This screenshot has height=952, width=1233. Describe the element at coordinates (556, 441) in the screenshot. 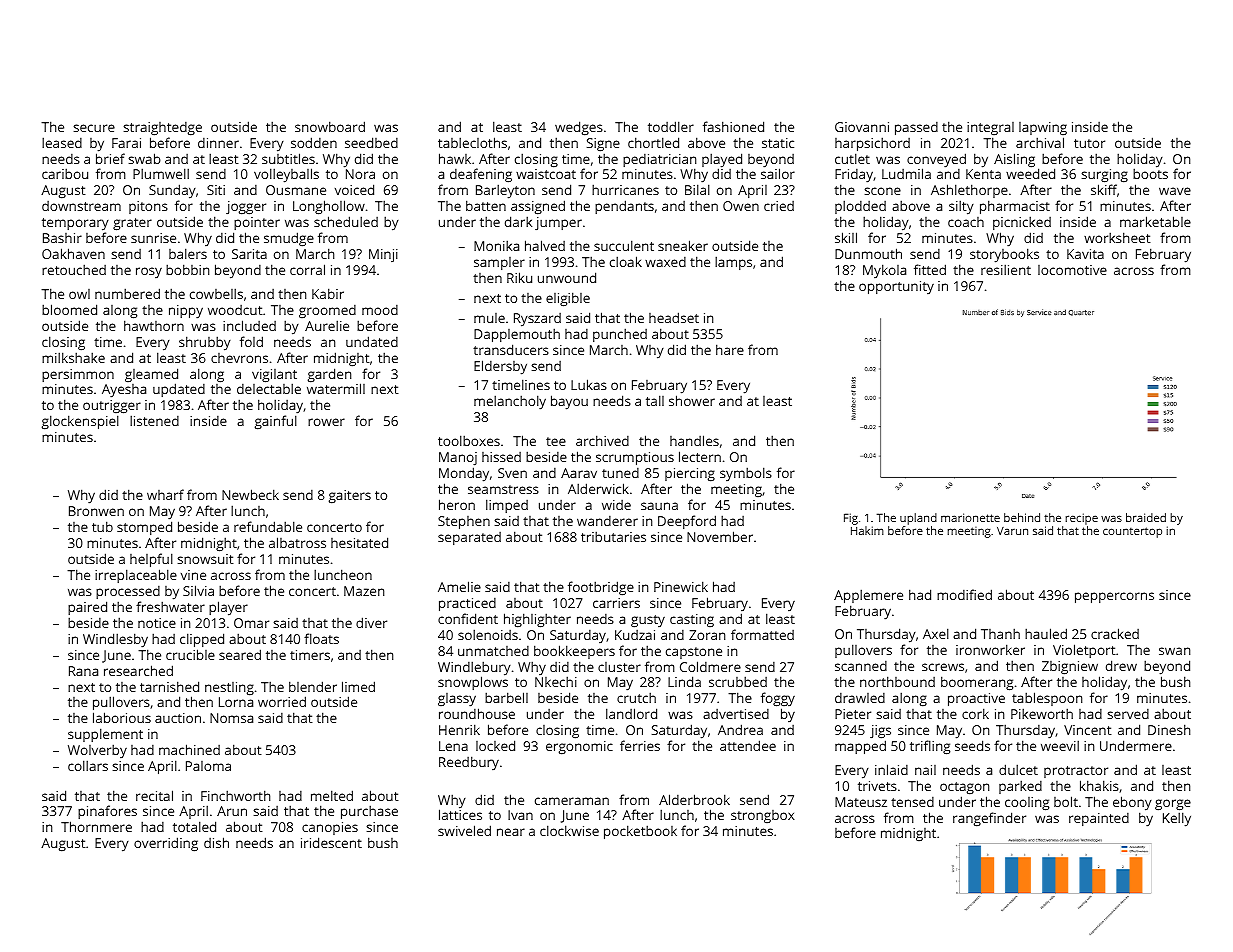

I see `tee` at that location.
